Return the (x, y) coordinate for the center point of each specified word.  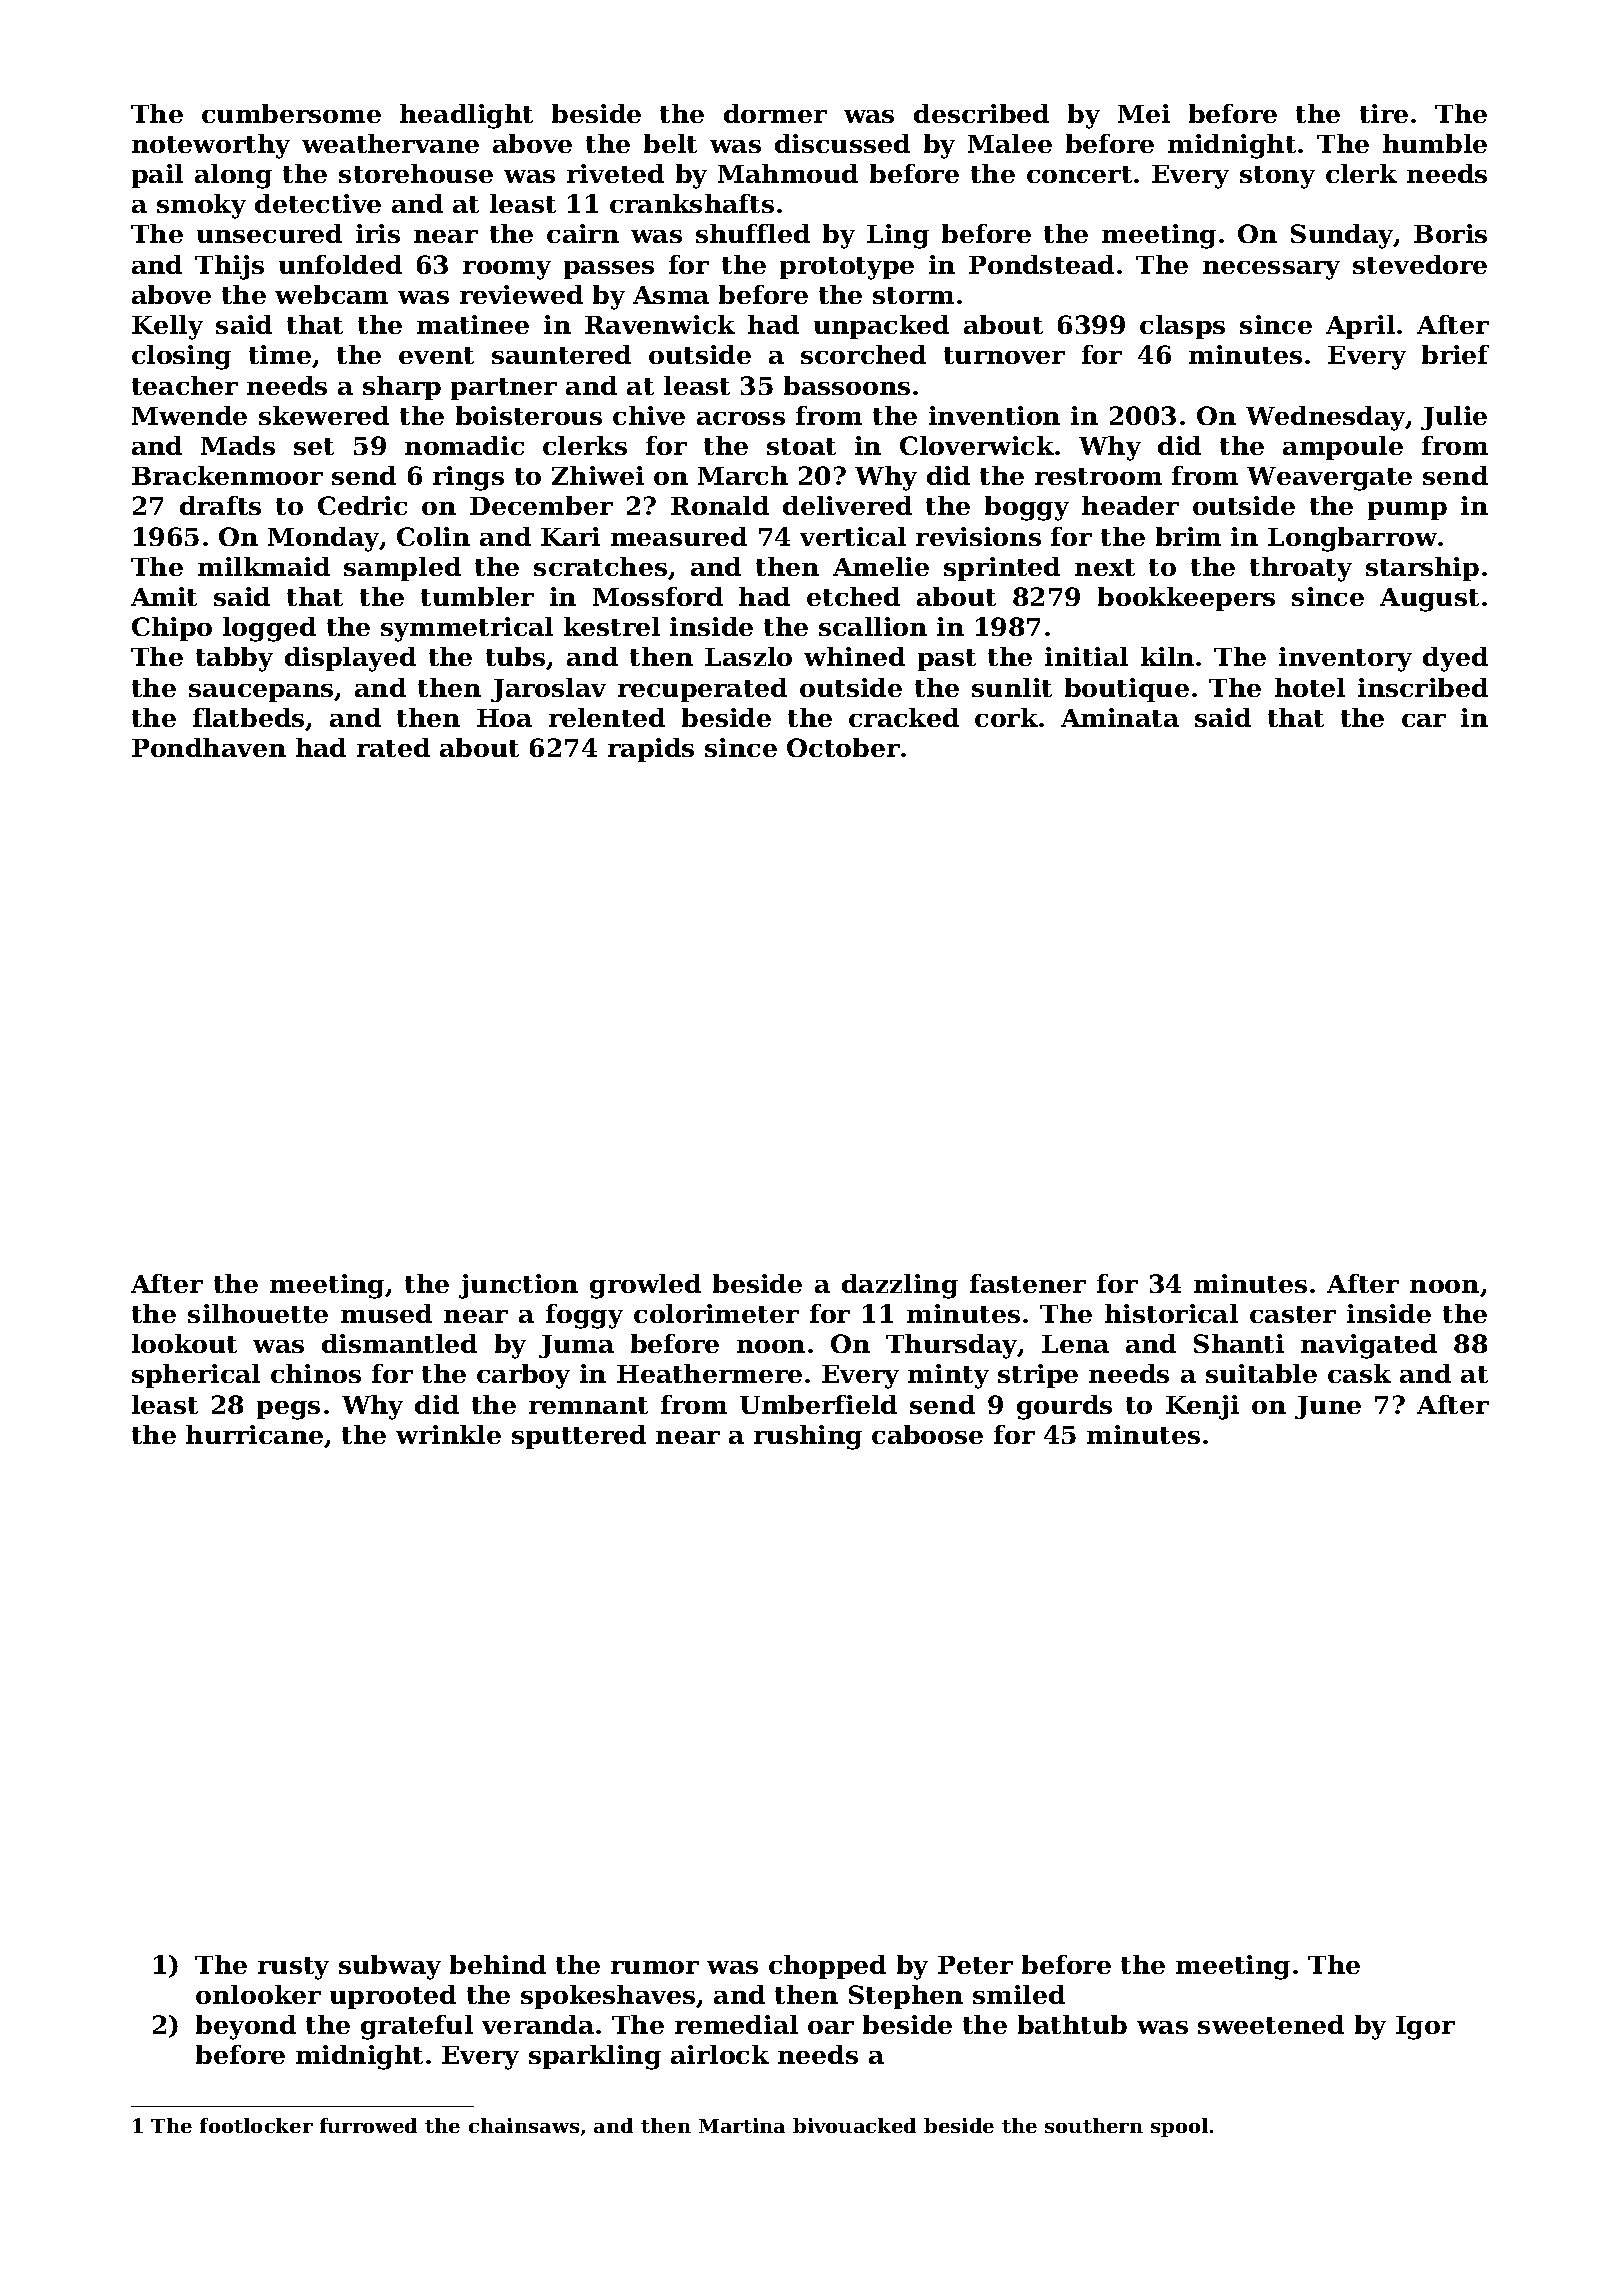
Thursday (952, 1346)
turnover (1004, 355)
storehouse (416, 173)
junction (518, 1286)
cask (1359, 1373)
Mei (1144, 113)
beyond (246, 2027)
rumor (655, 1967)
